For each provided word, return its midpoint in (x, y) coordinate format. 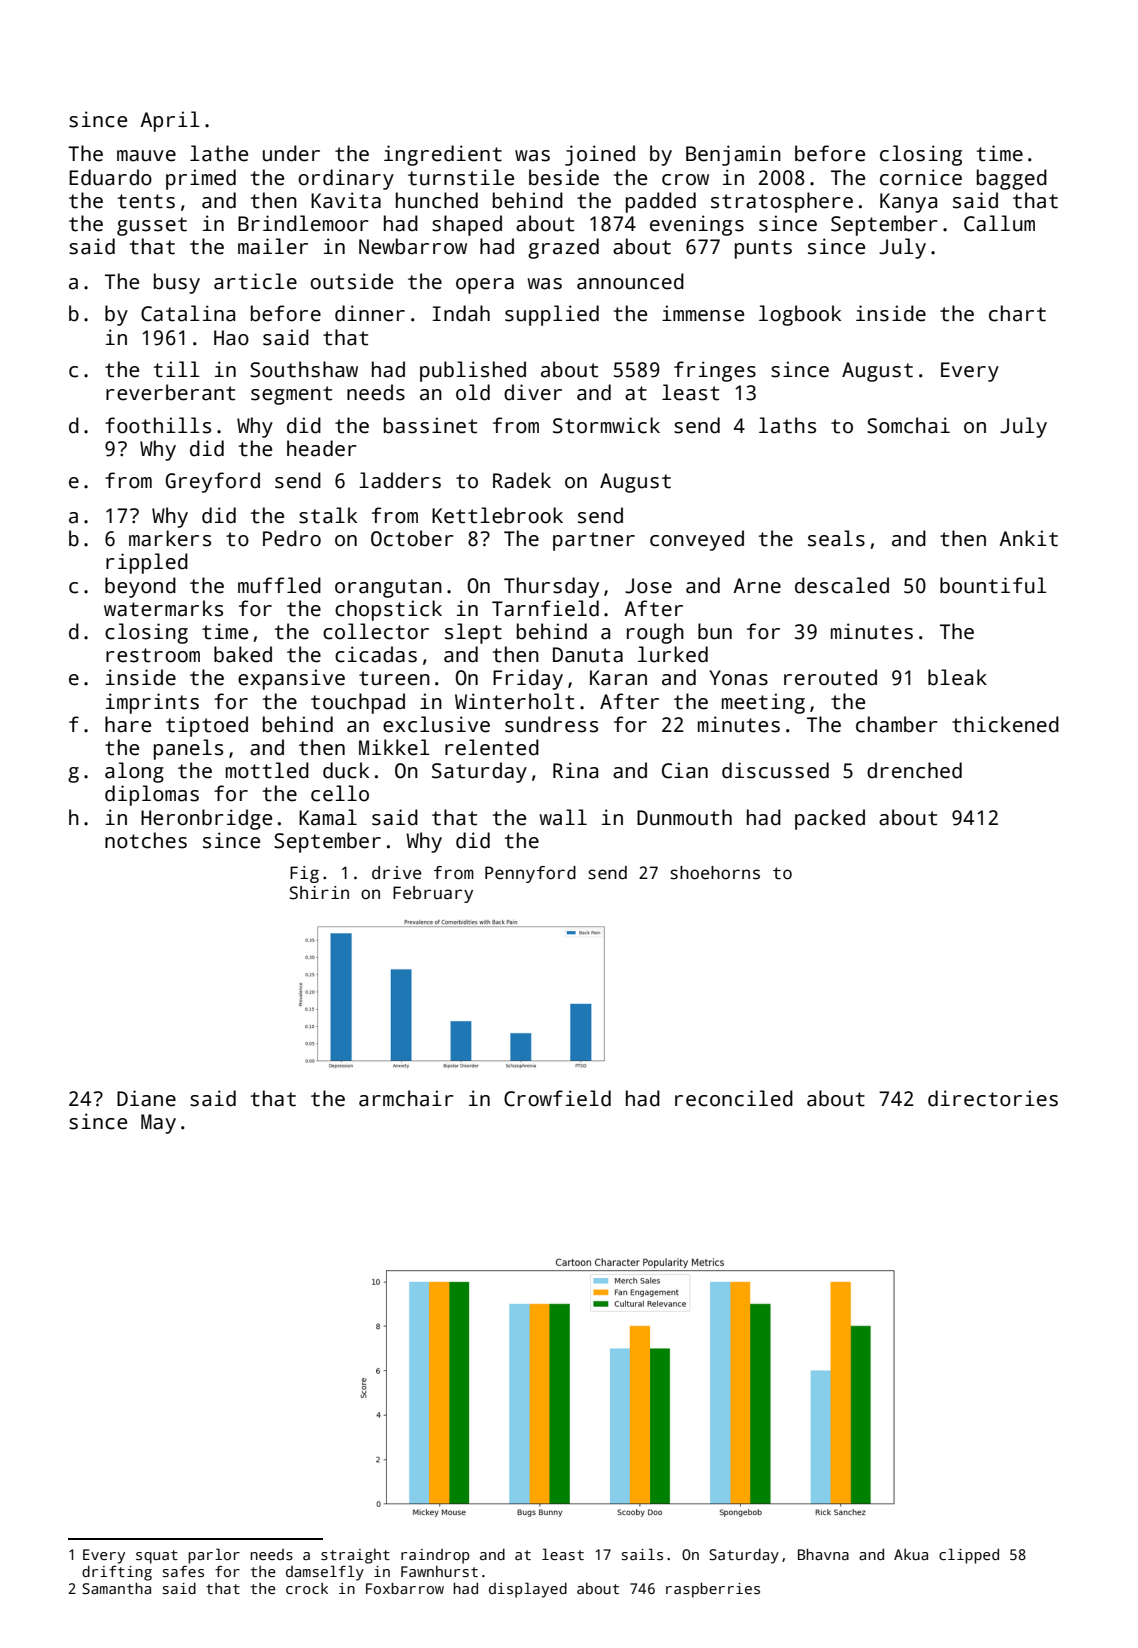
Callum (999, 223)
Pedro (292, 538)
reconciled (734, 1098)
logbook (800, 315)
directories (993, 1098)
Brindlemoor (303, 223)
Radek (522, 480)
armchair (406, 1098)
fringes (715, 371)
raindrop (435, 1556)
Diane (146, 1098)
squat (157, 1557)
